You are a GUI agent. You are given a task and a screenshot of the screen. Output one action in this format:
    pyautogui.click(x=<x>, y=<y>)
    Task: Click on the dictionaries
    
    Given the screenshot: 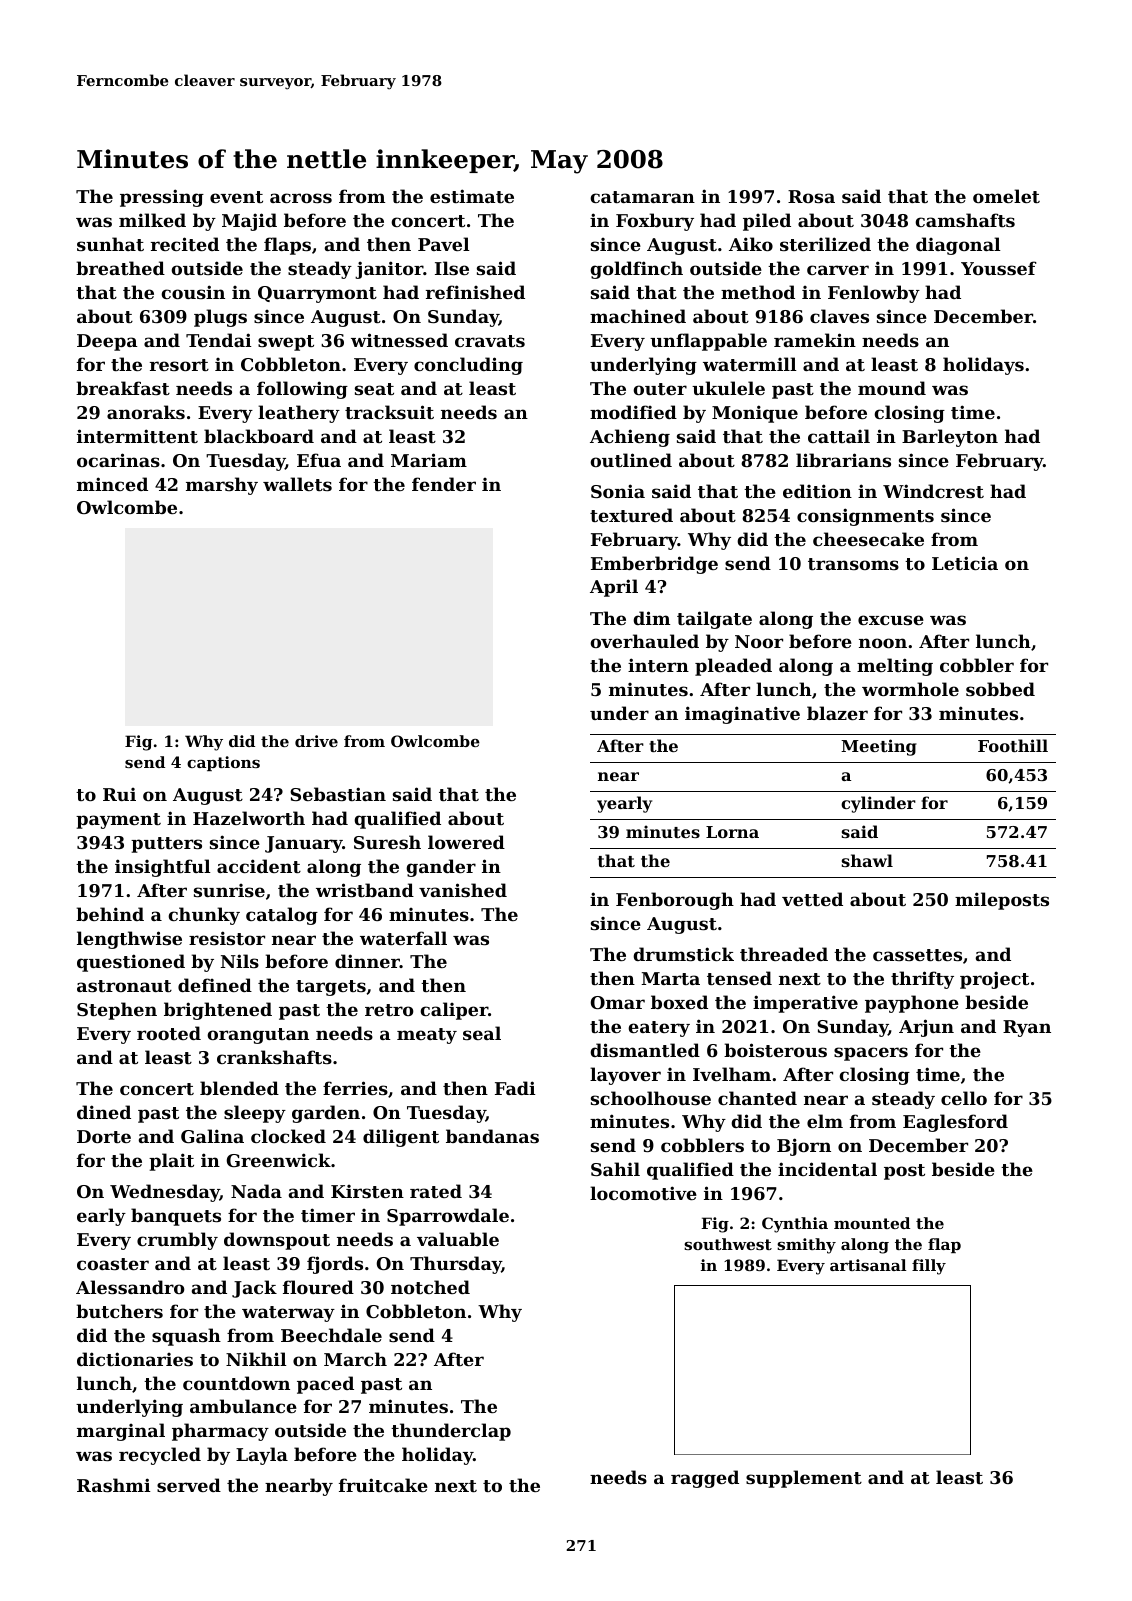 What is the action you would take?
    pyautogui.click(x=135, y=1359)
